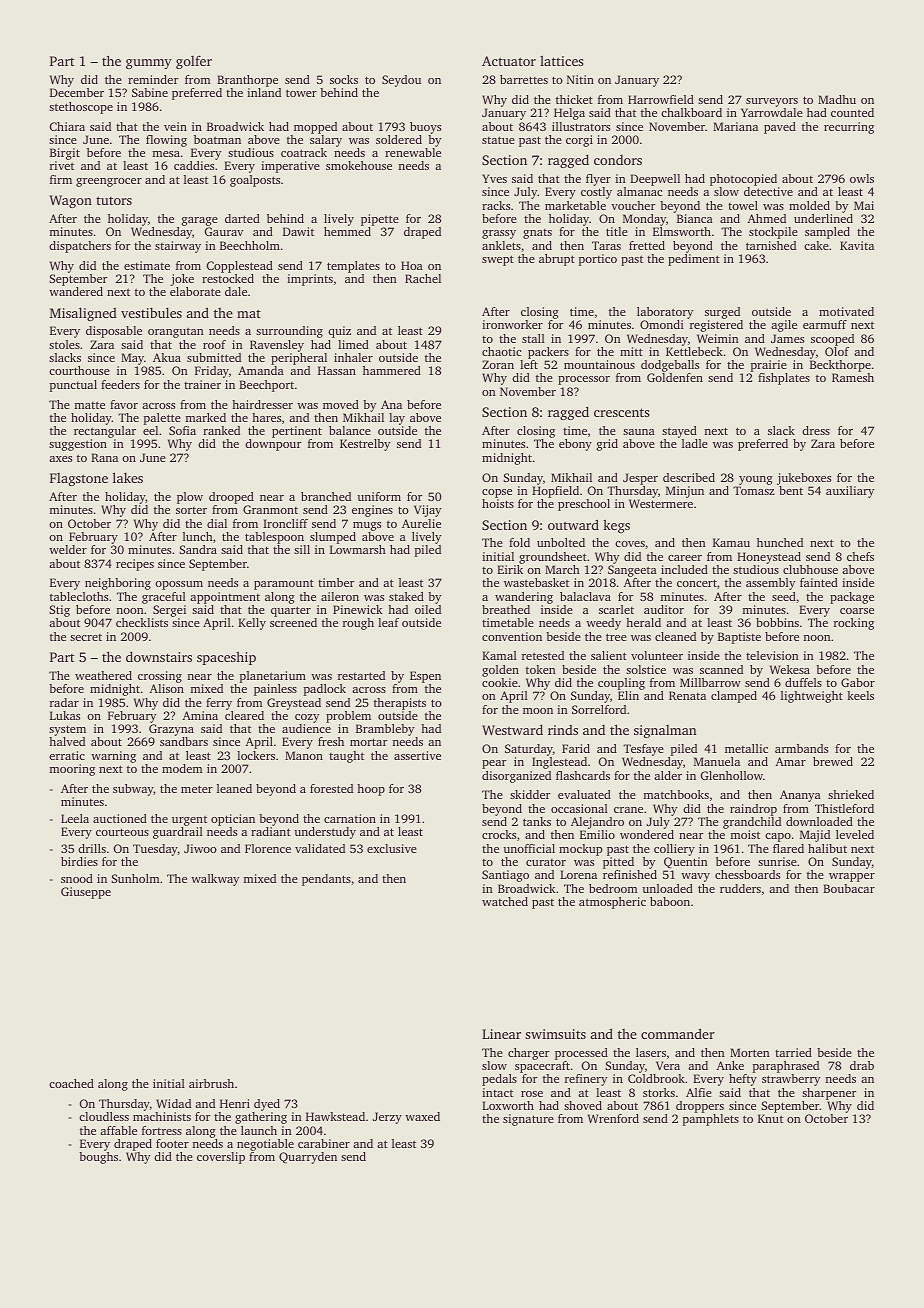 This document has width=924, height=1308. I want to click on anklets, so click(501, 245).
